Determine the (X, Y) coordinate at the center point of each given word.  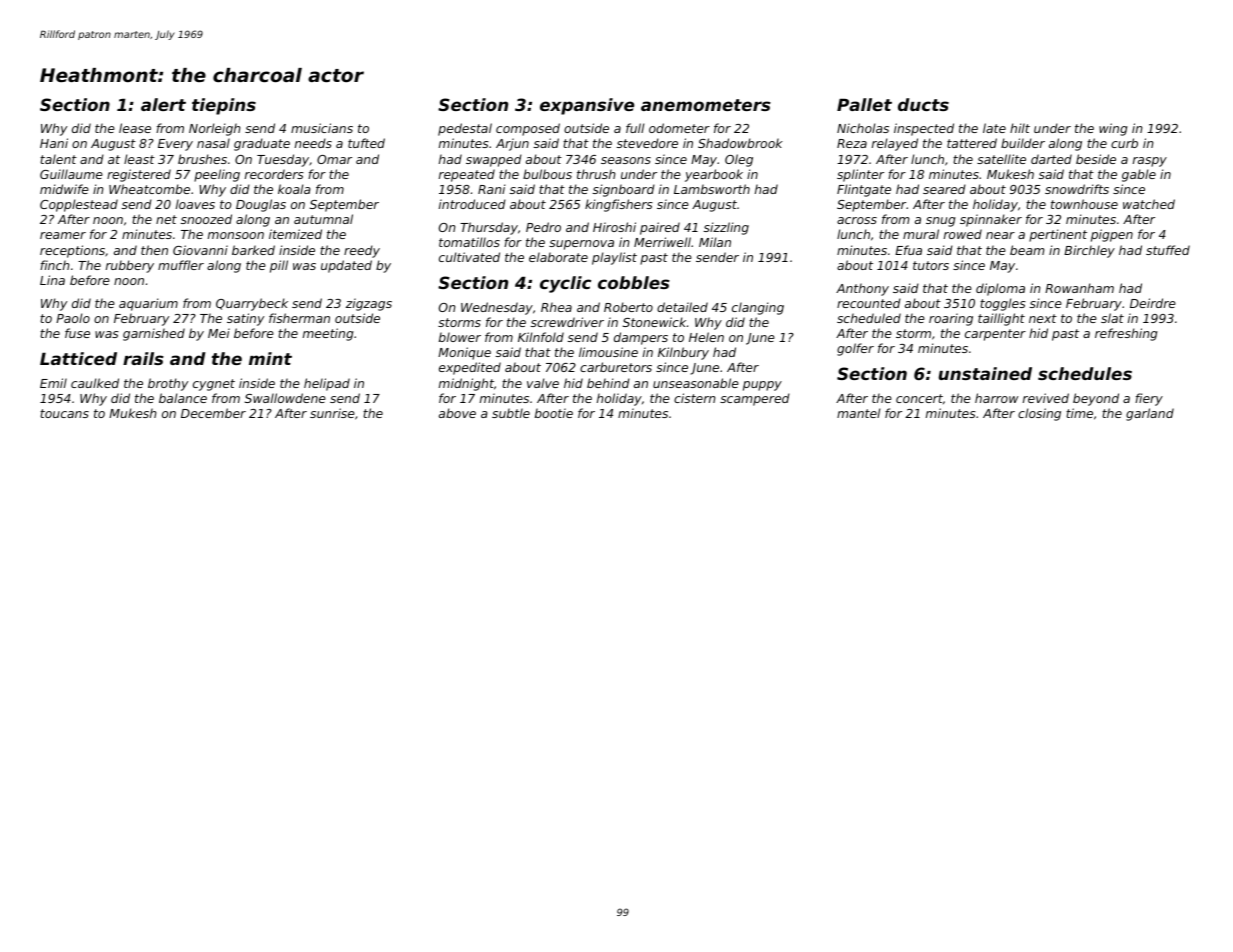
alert (163, 104)
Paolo (73, 318)
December (213, 413)
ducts (923, 104)
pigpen (1112, 235)
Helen (706, 337)
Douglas (261, 205)
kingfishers (619, 205)
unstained (985, 373)
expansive (587, 106)
